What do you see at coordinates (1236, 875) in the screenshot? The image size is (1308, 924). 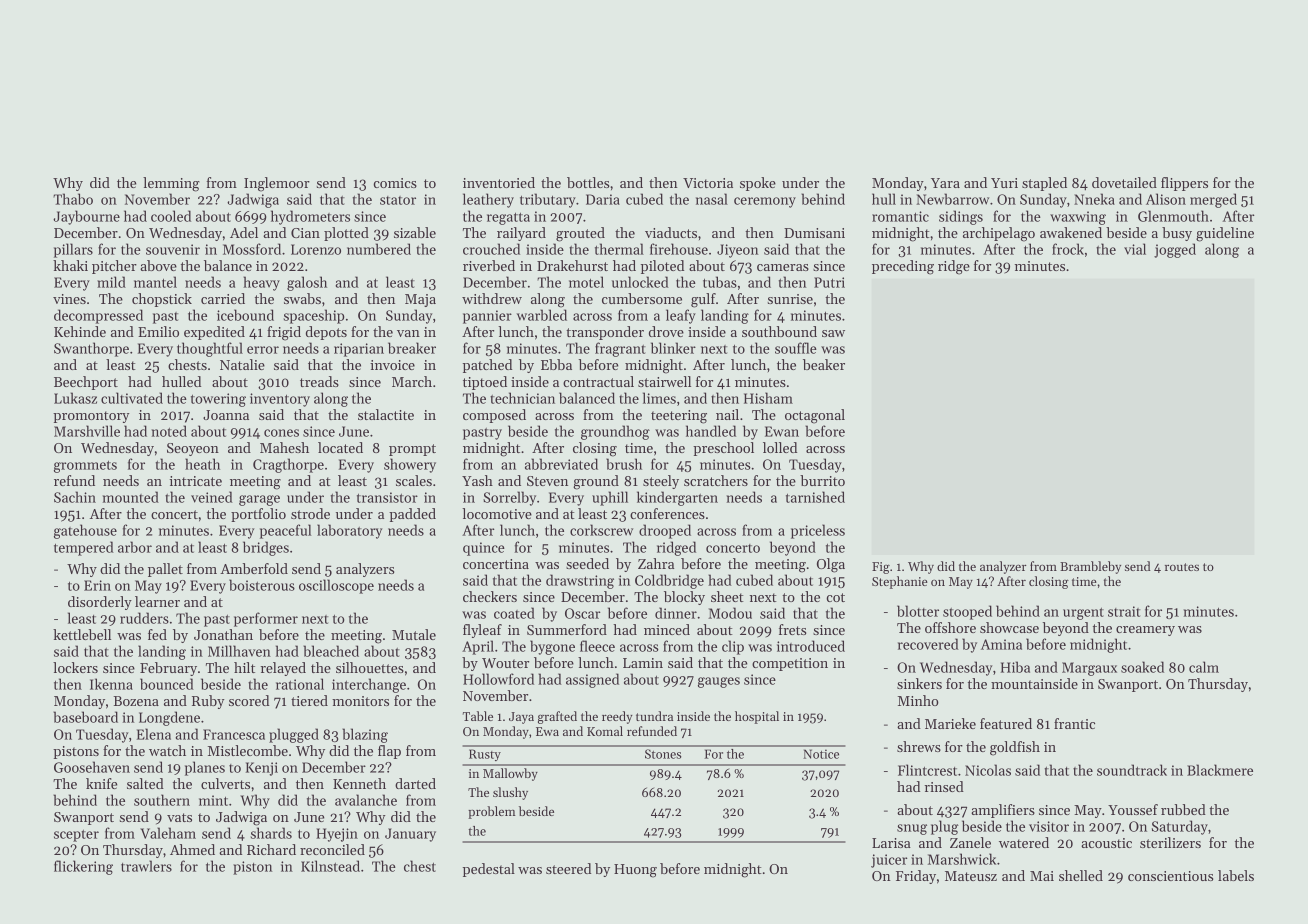 I see `labels` at bounding box center [1236, 875].
